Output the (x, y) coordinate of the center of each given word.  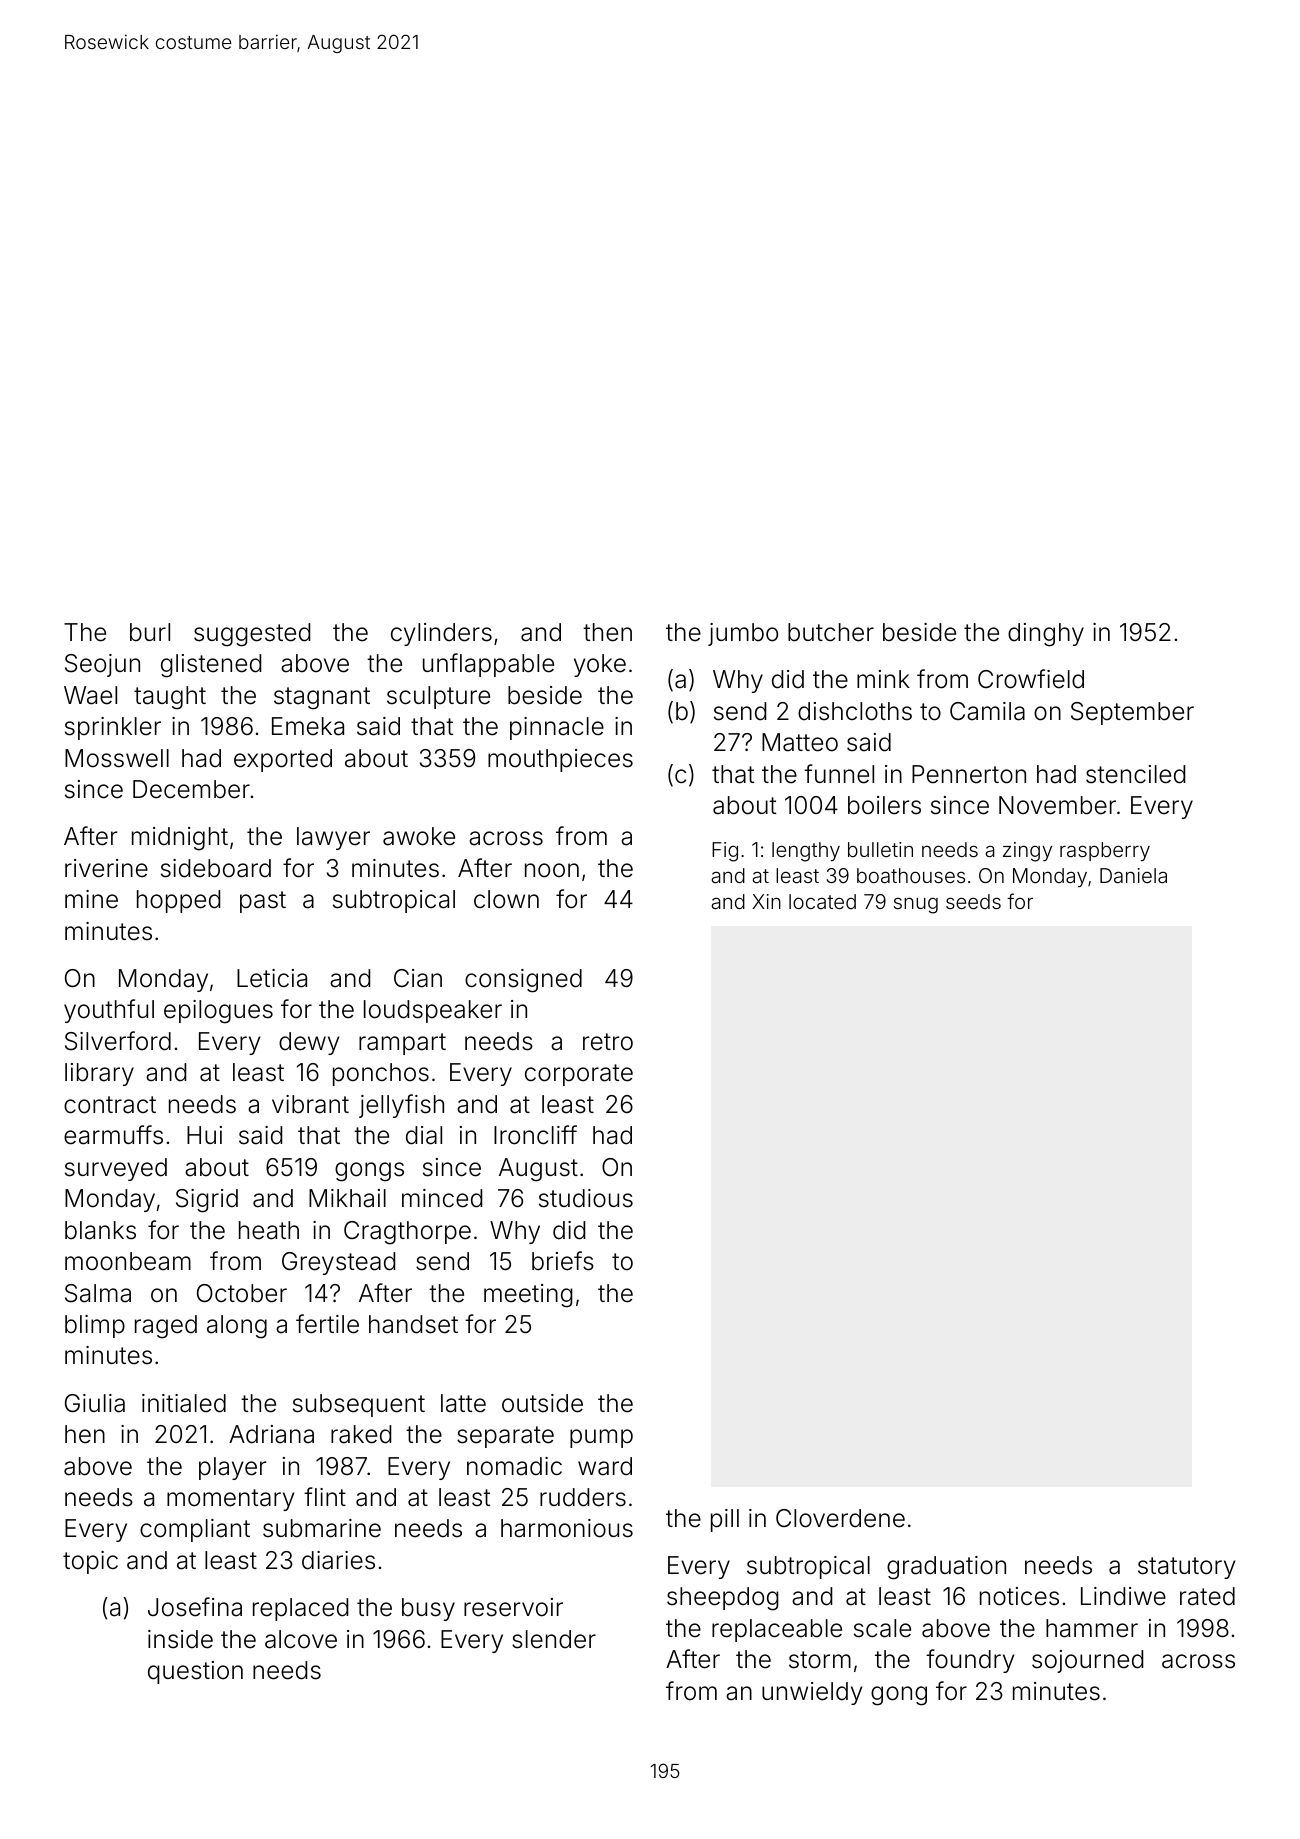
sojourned (1087, 1661)
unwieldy (812, 1693)
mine (91, 899)
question (195, 1672)
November (1057, 805)
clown (506, 899)
